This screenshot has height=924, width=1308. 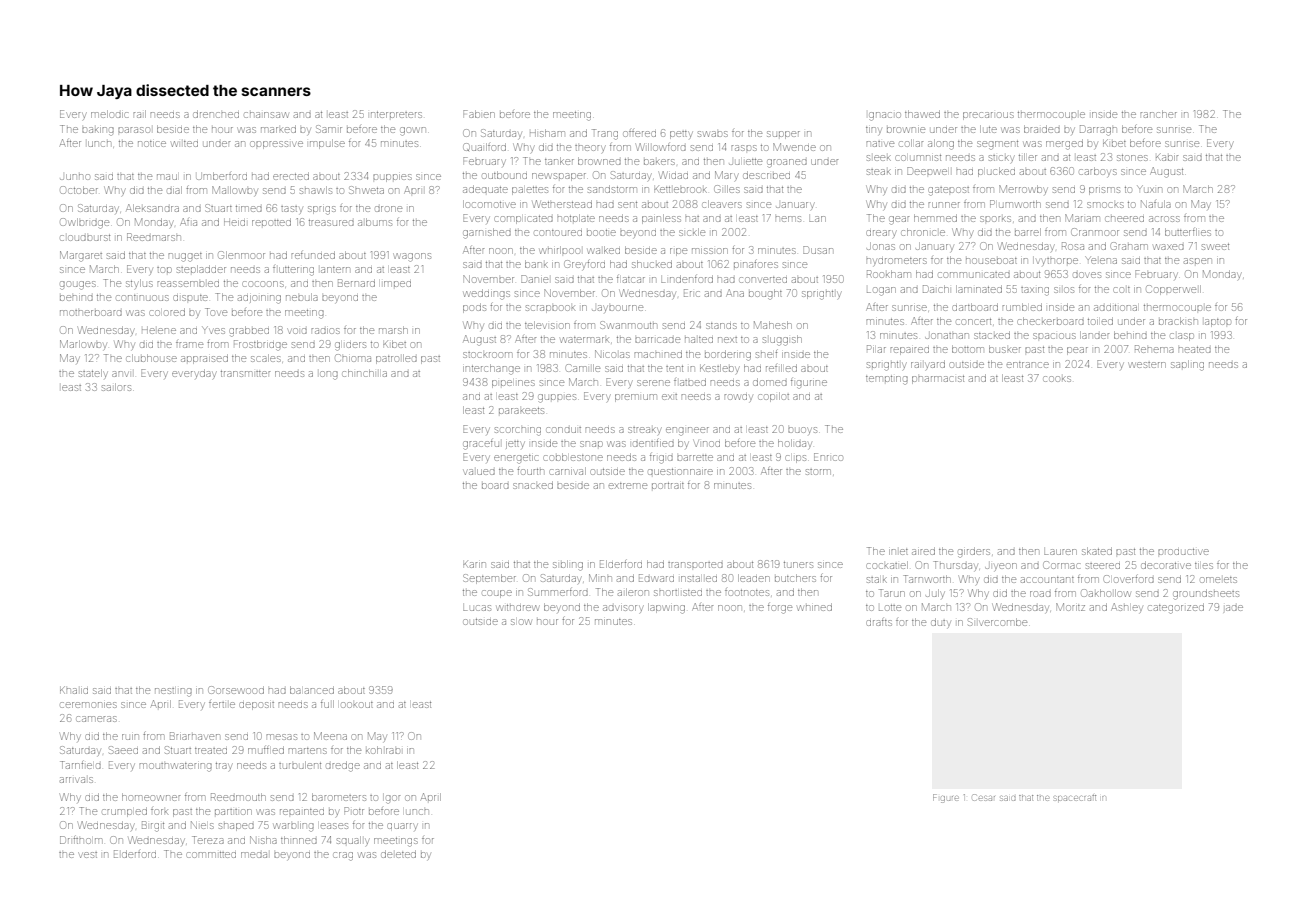 What do you see at coordinates (398, 854) in the screenshot?
I see `deleted` at bounding box center [398, 854].
